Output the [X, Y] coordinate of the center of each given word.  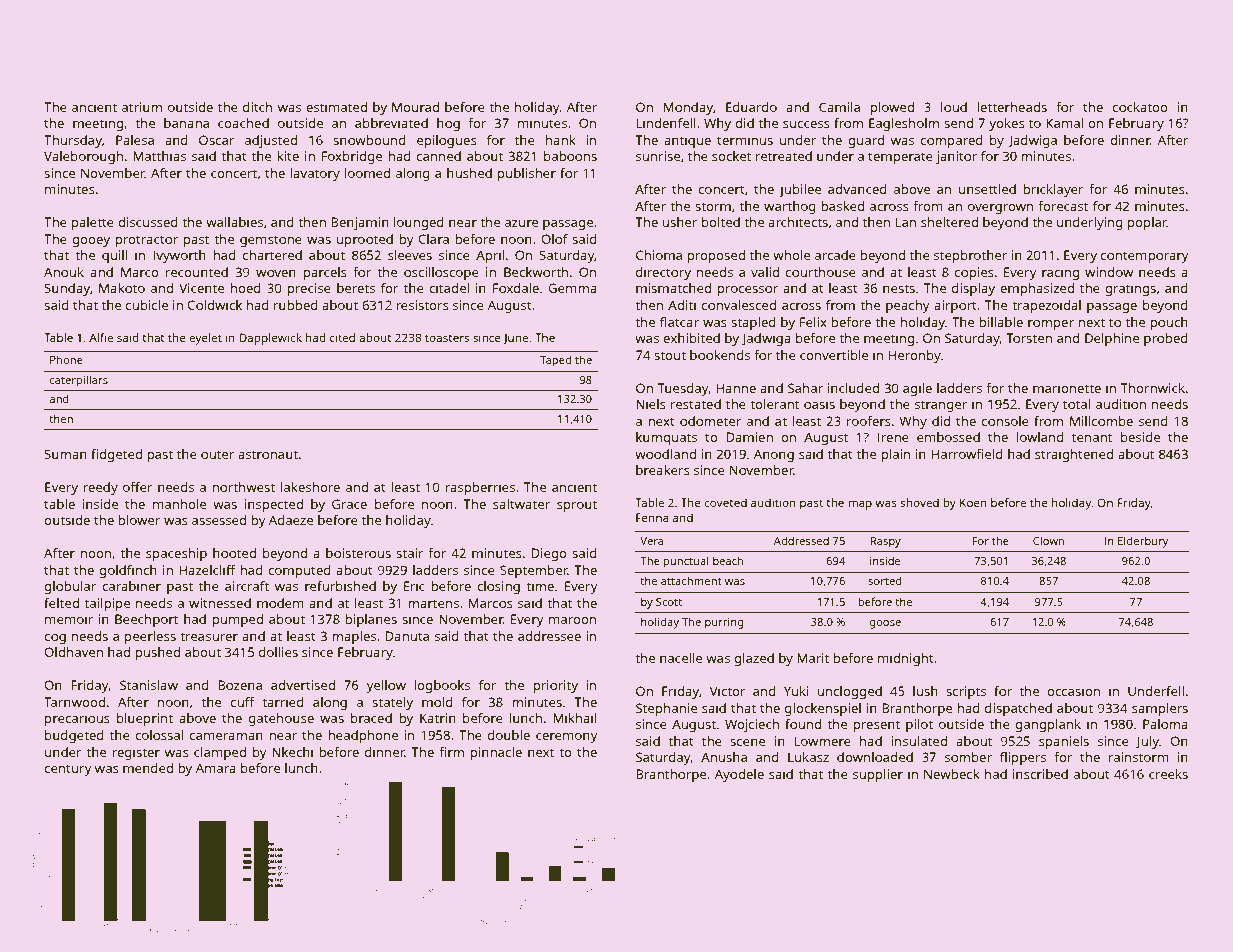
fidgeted [116, 455]
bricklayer [1053, 190]
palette [92, 223]
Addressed [801, 540]
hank [561, 140]
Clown [1048, 540]
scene [747, 742]
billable [1001, 322]
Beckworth [536, 272]
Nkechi [292, 752]
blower [139, 520]
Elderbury [1143, 542]
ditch [257, 107]
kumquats [666, 438]
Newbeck [952, 774]
